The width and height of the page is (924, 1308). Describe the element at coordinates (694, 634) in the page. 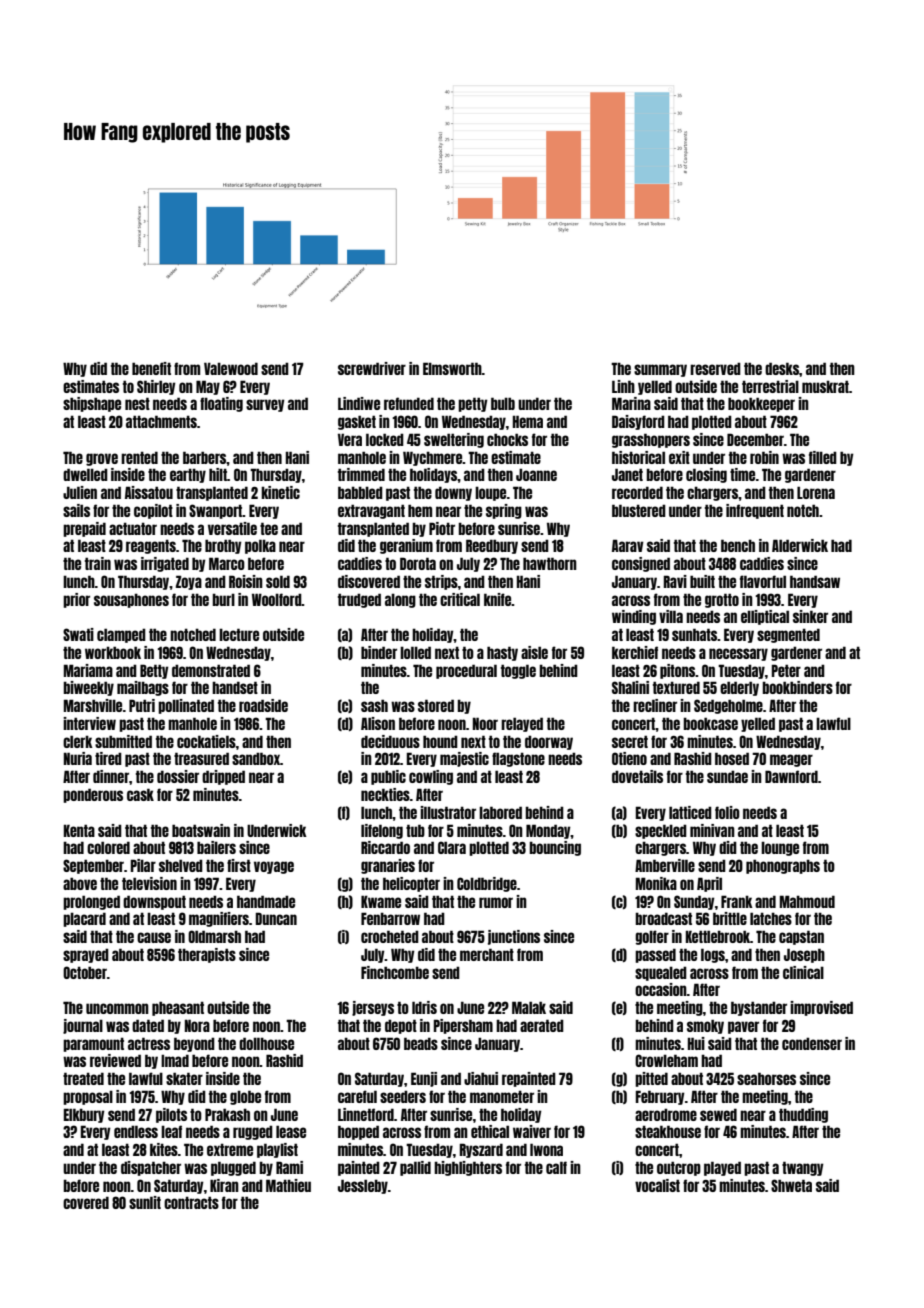

I see `sunhats` at that location.
